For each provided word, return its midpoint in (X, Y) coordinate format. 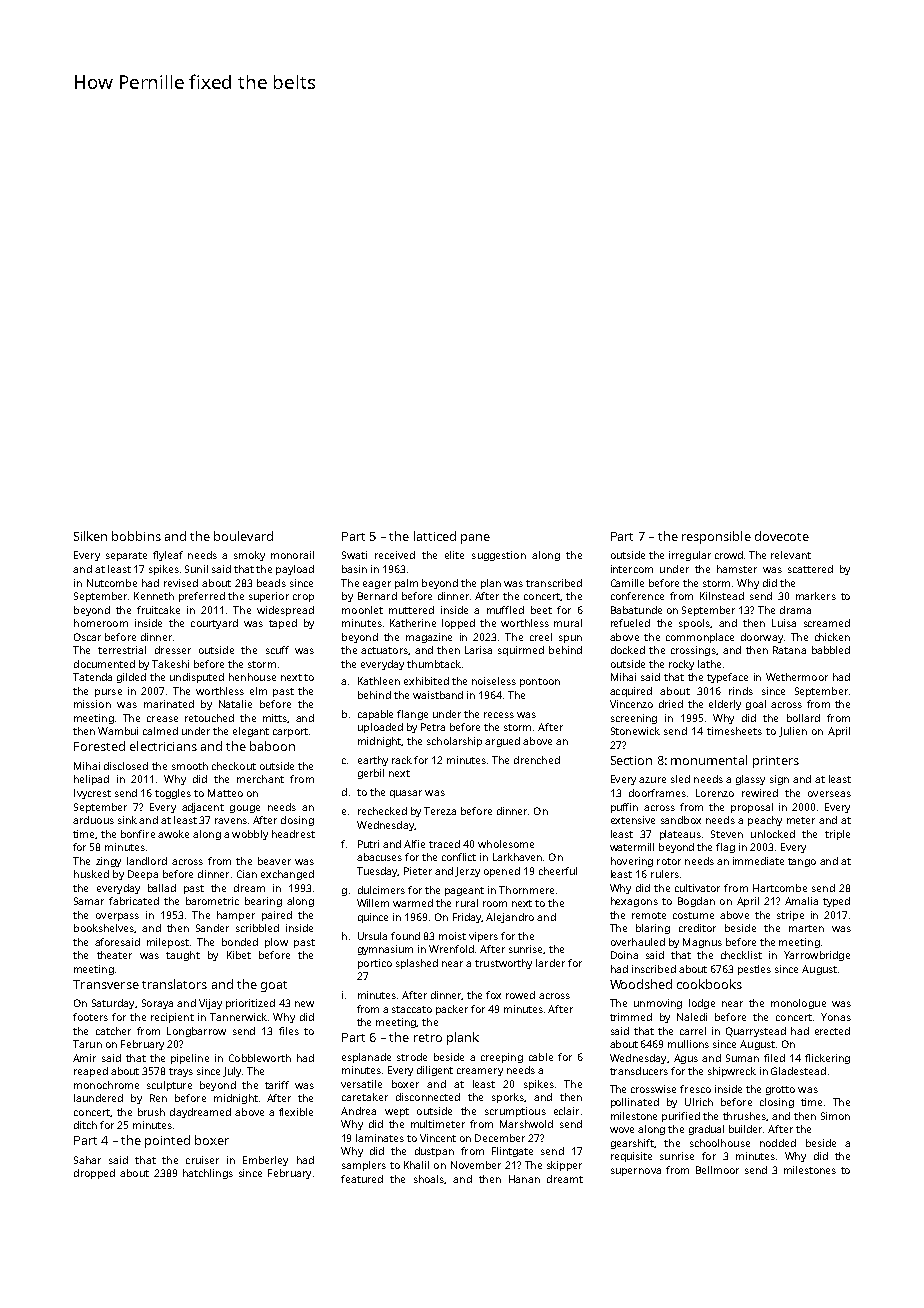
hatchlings (208, 1174)
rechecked (382, 811)
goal (756, 705)
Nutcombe (112, 583)
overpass (117, 917)
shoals (429, 1179)
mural (568, 623)
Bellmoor (717, 1170)
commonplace (700, 638)
